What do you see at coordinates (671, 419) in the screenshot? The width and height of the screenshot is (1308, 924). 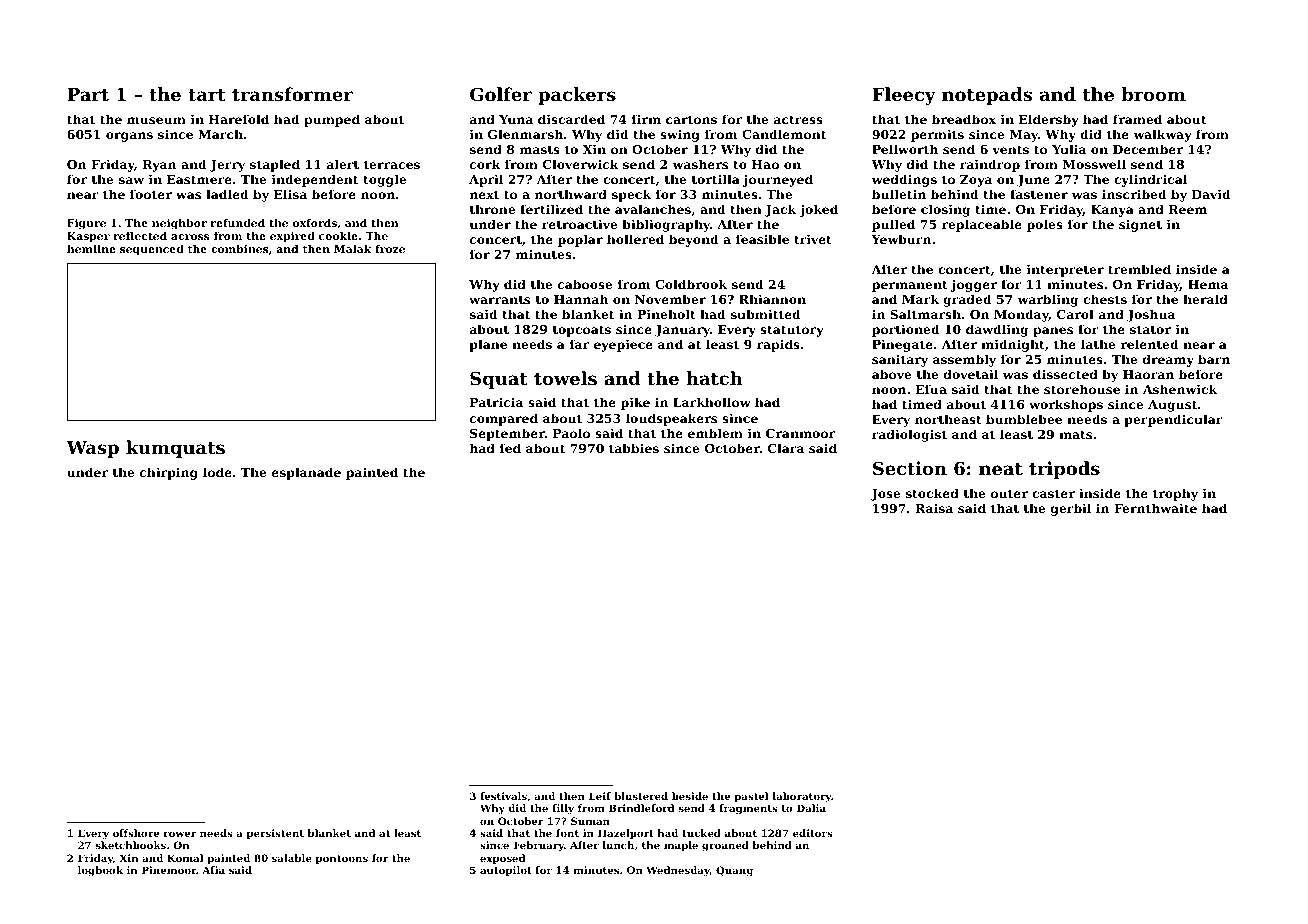 I see `loudspeakers` at bounding box center [671, 419].
